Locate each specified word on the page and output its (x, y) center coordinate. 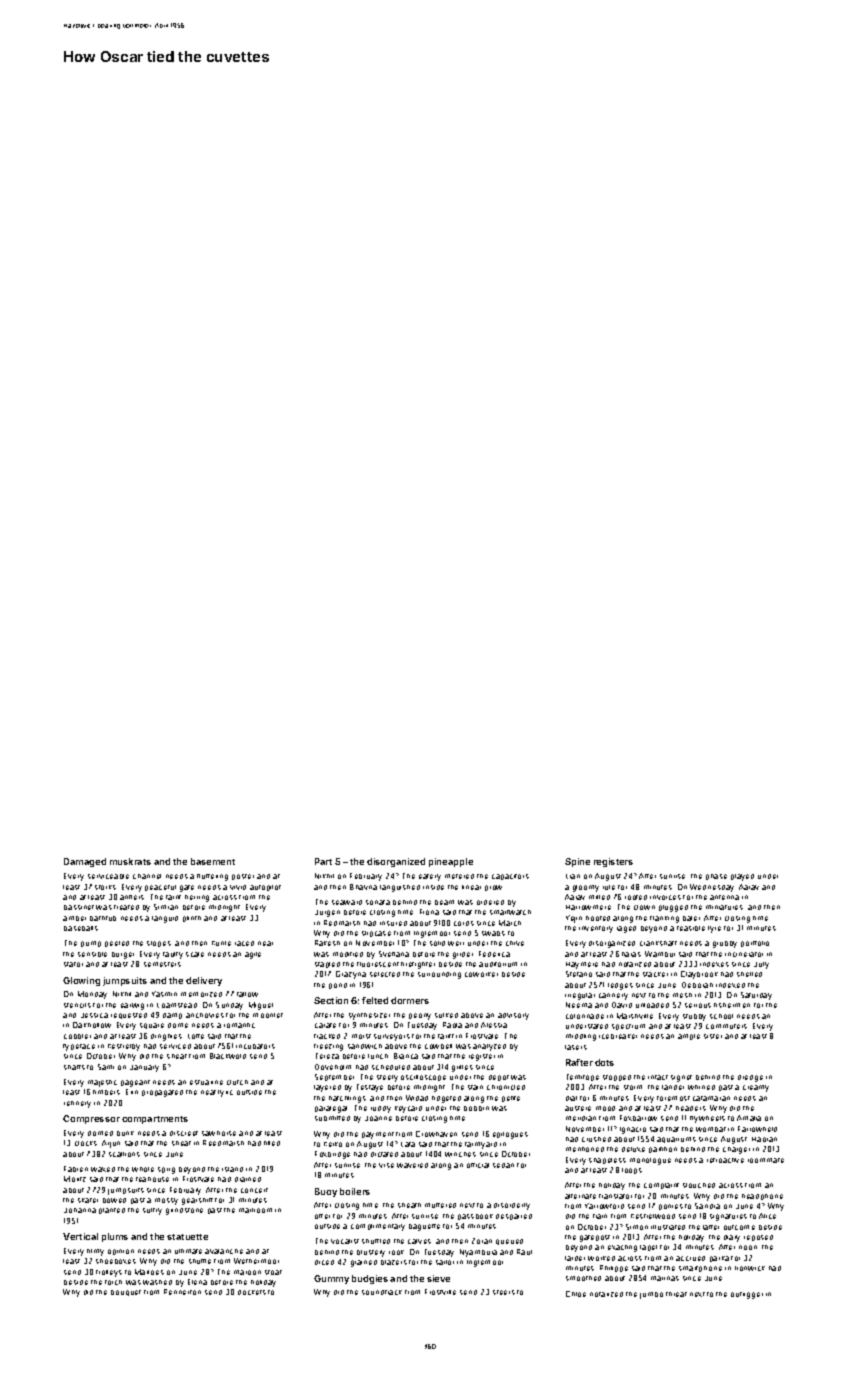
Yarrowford (604, 1206)
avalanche (224, 1251)
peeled (117, 944)
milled (599, 897)
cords (464, 923)
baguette (424, 1227)
